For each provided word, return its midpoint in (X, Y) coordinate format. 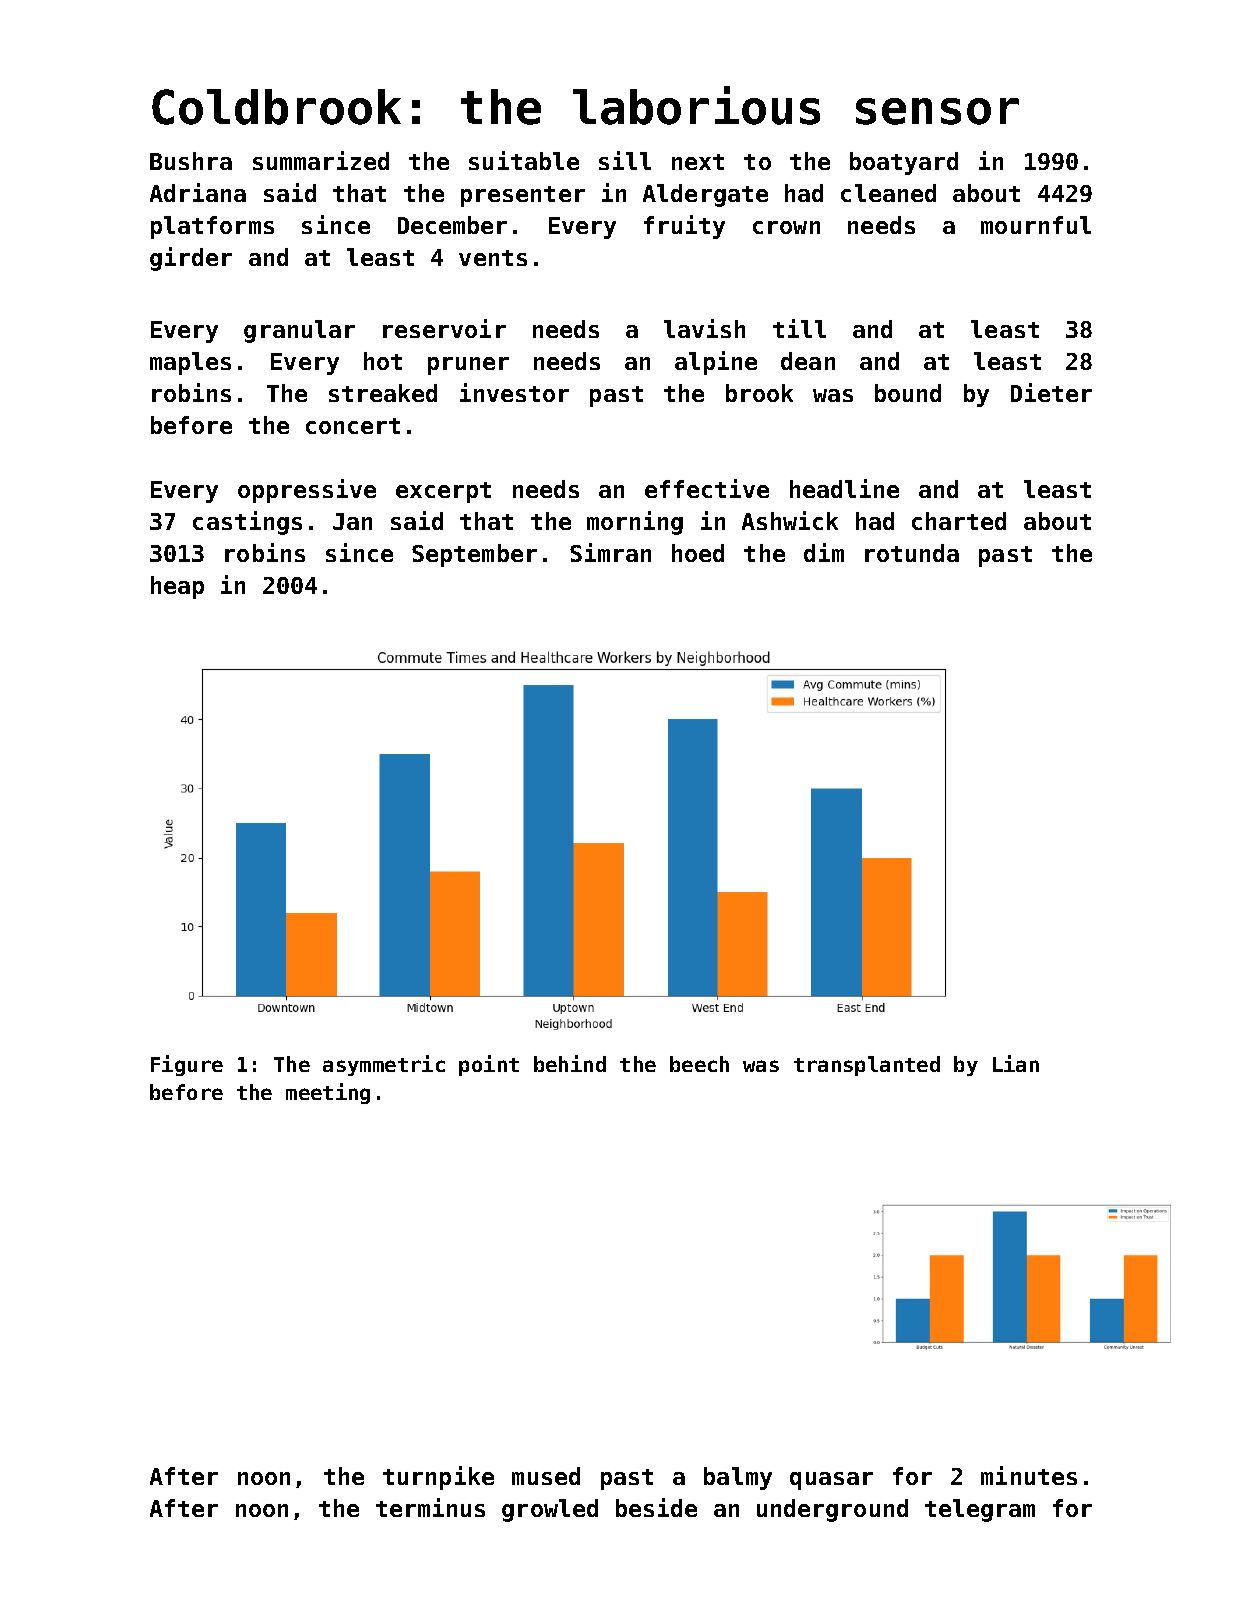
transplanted (867, 1066)
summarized (321, 160)
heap (177, 587)
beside (656, 1507)
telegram (980, 1510)
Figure (187, 1065)
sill (625, 160)
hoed (698, 553)
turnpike (438, 1478)
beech (699, 1064)
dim (824, 552)
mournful (1036, 225)
